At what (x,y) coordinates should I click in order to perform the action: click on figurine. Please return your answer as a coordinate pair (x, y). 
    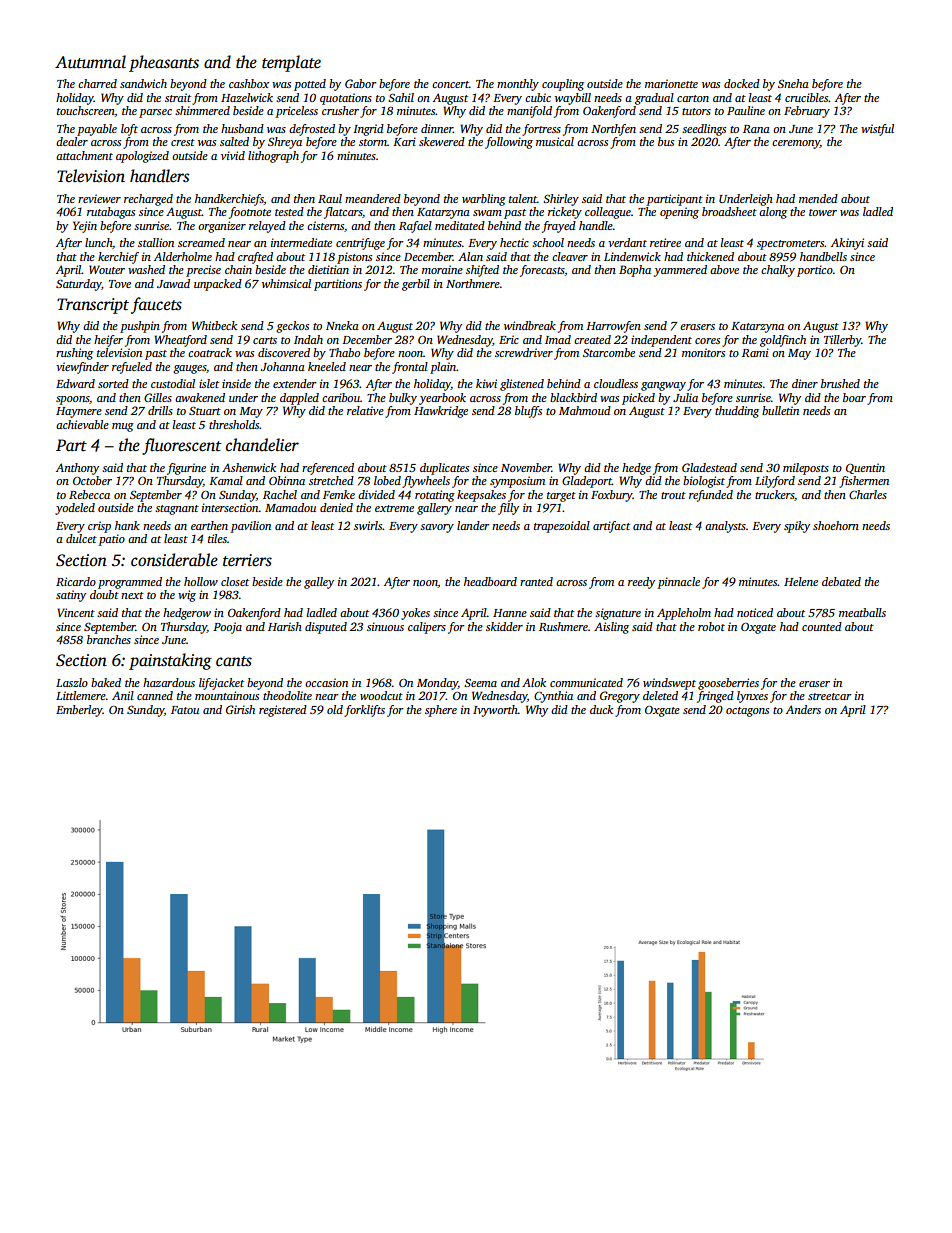
    Looking at the image, I should click on (186, 469).
